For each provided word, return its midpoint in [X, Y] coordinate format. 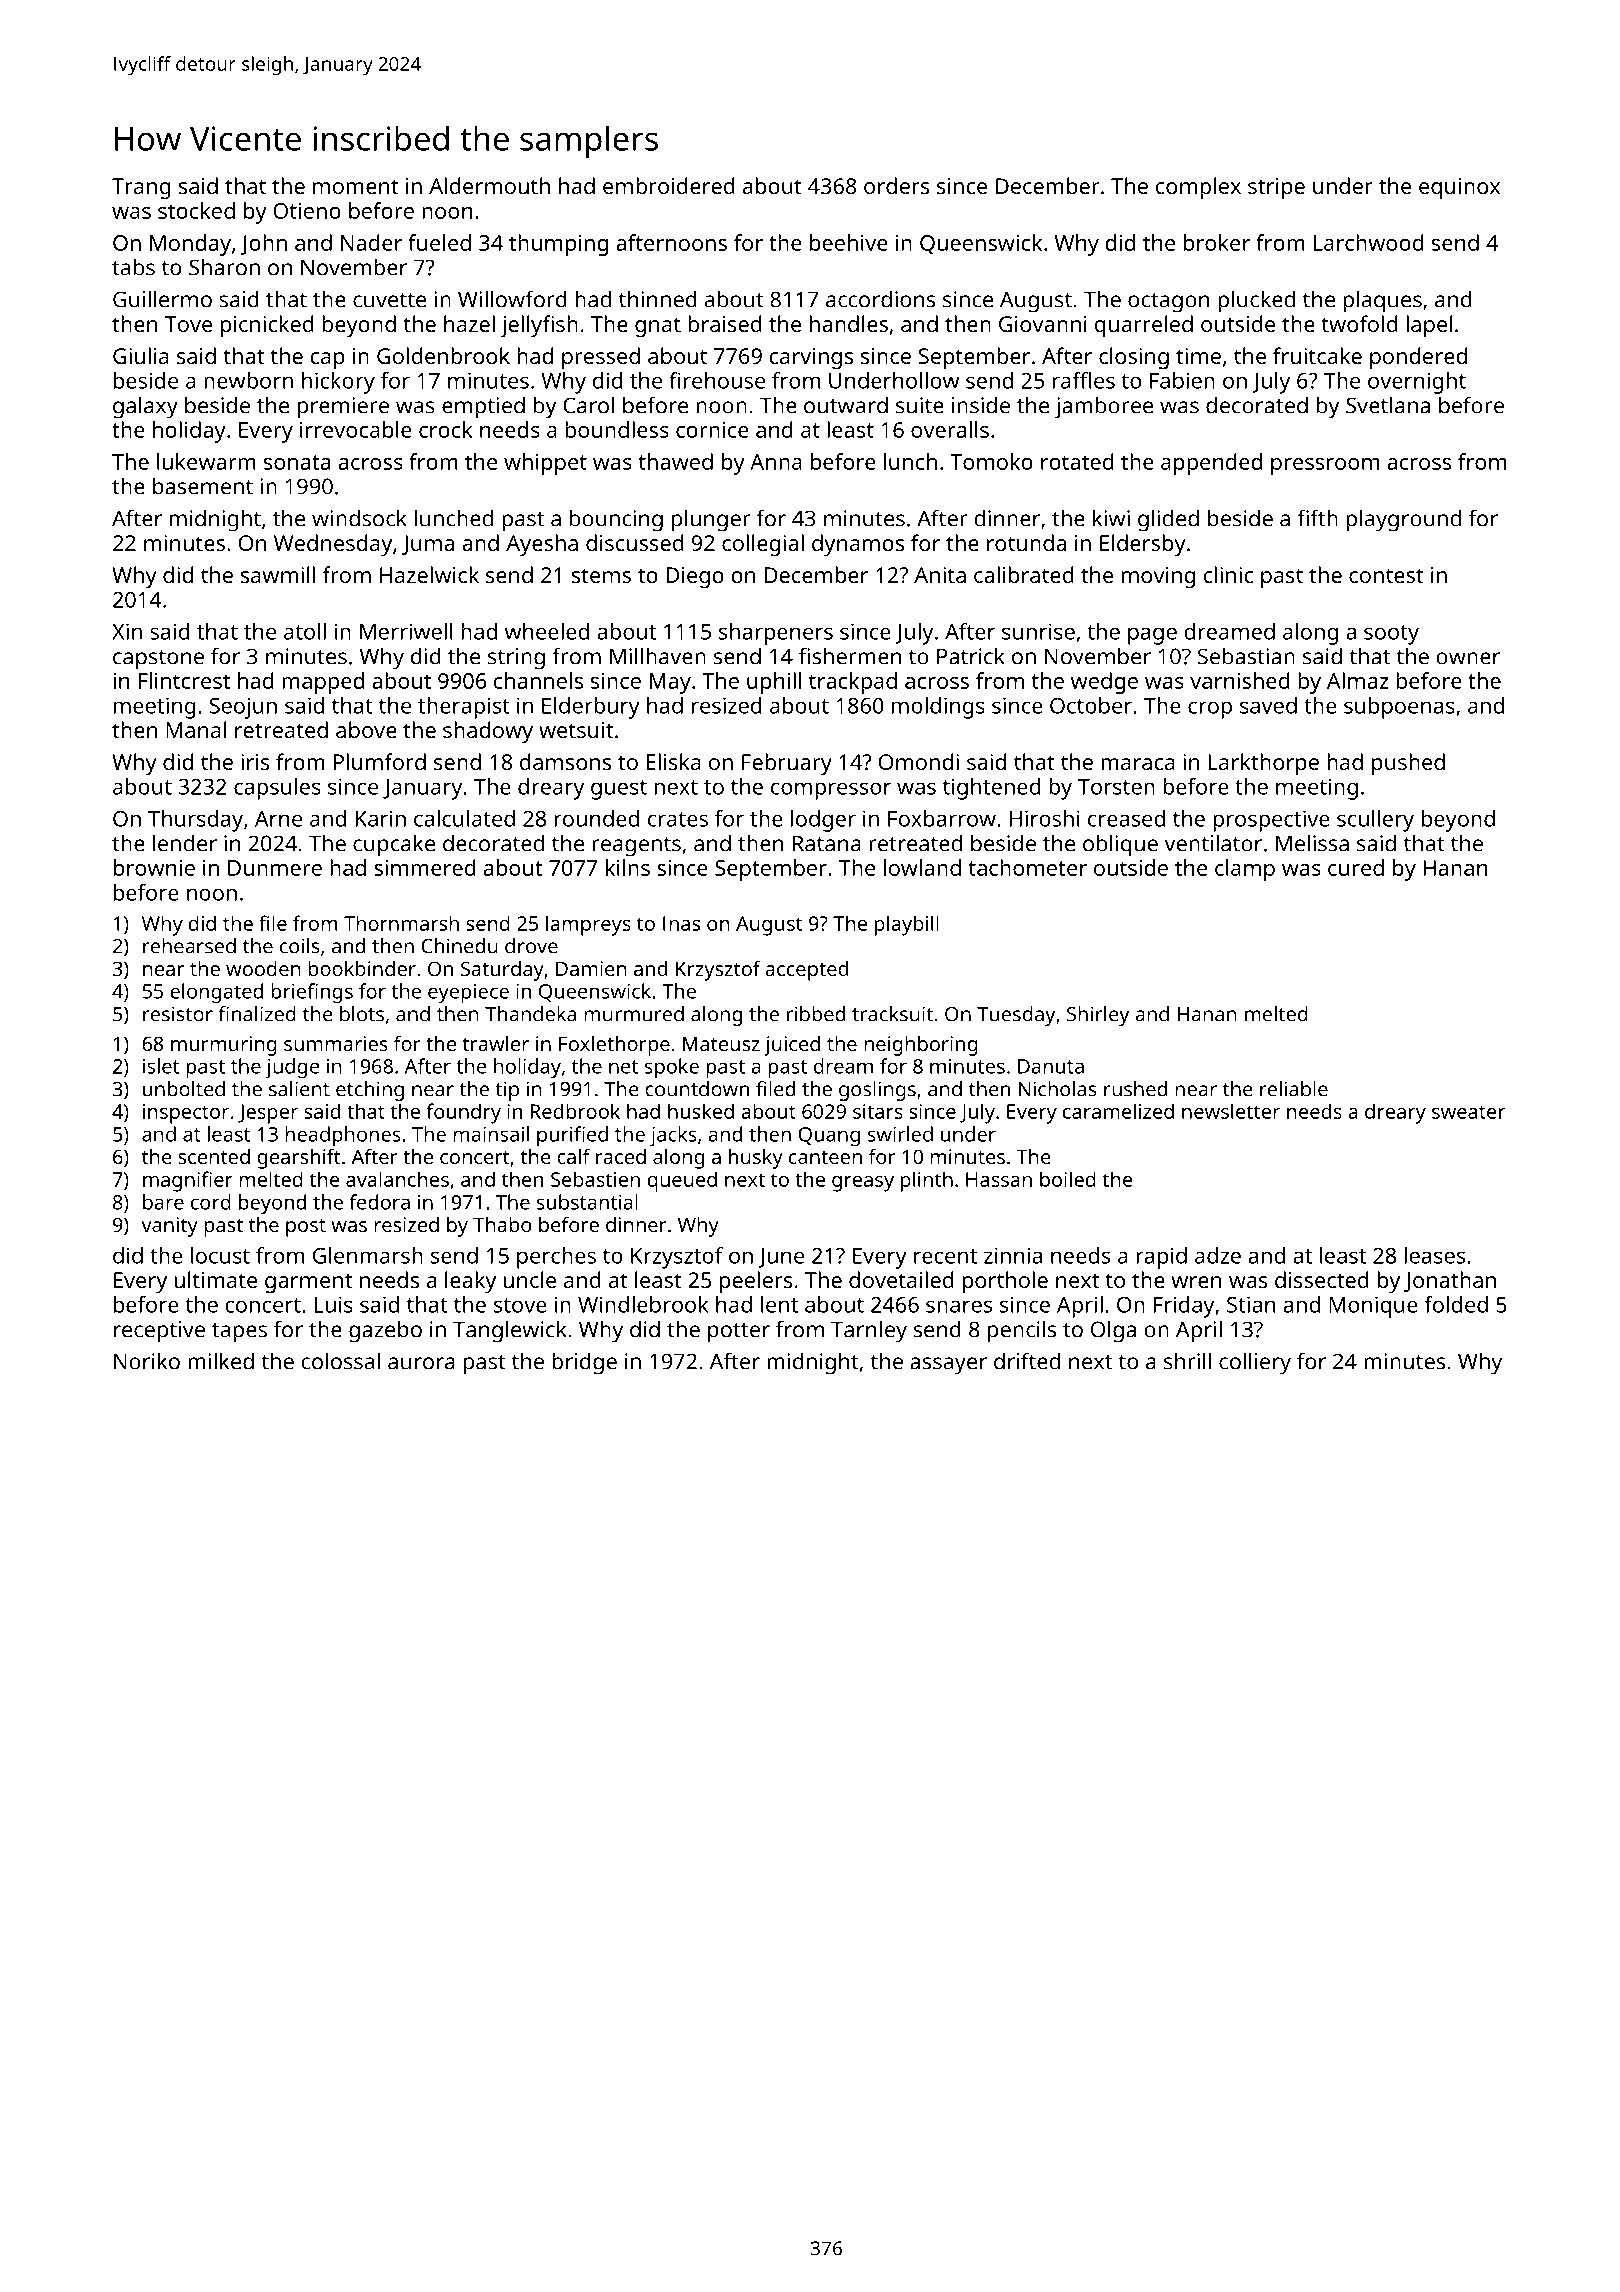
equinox [1459, 188]
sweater [1468, 1112]
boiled [1068, 1179]
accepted [806, 971]
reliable [1294, 1089]
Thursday [195, 821]
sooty [1391, 635]
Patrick [971, 656]
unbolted [184, 1089]
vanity [169, 1227]
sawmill [278, 574]
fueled [439, 242]
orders [897, 185]
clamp [1245, 870]
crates [678, 819]
